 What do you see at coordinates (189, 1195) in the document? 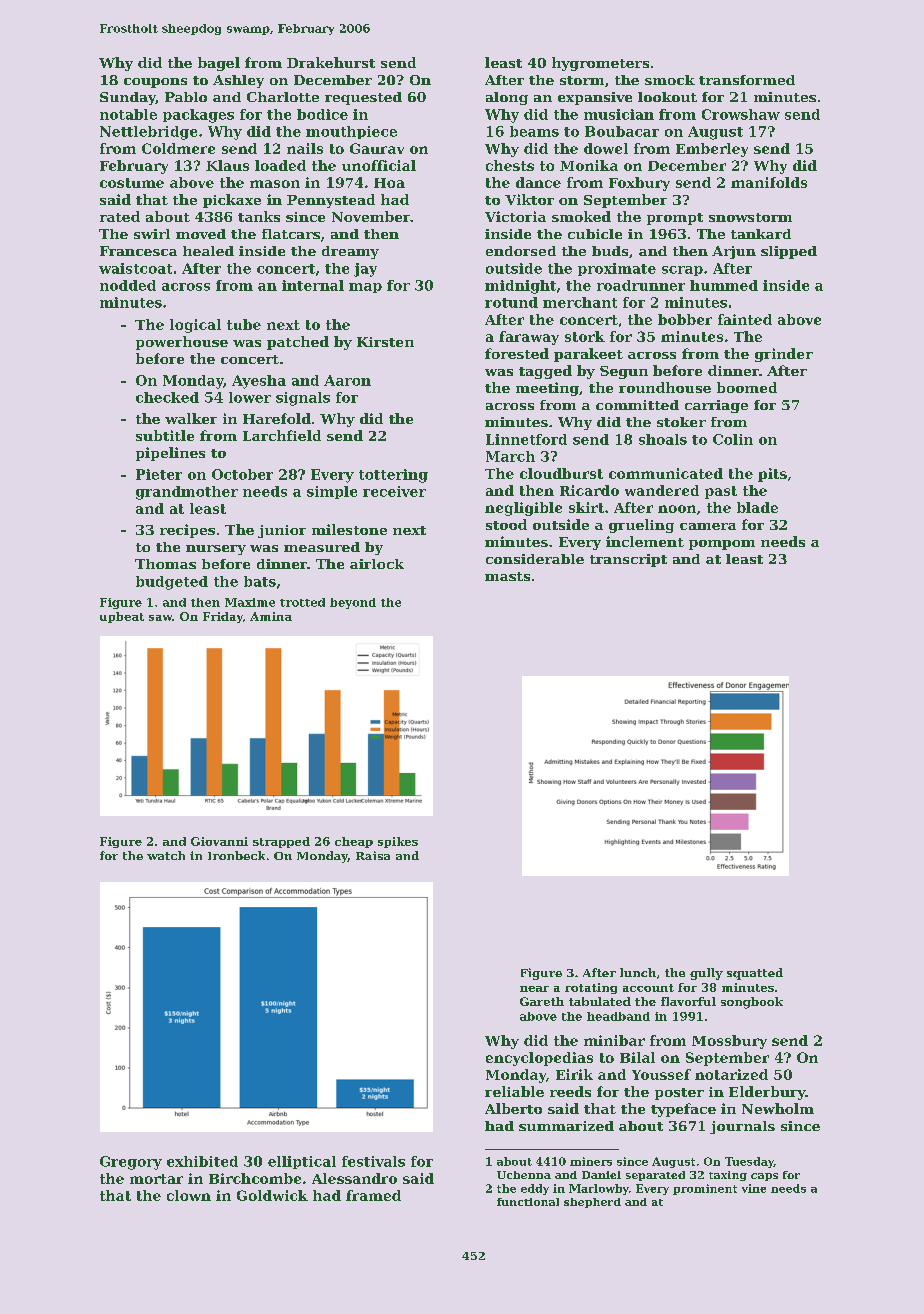
I see `clown` at bounding box center [189, 1195].
